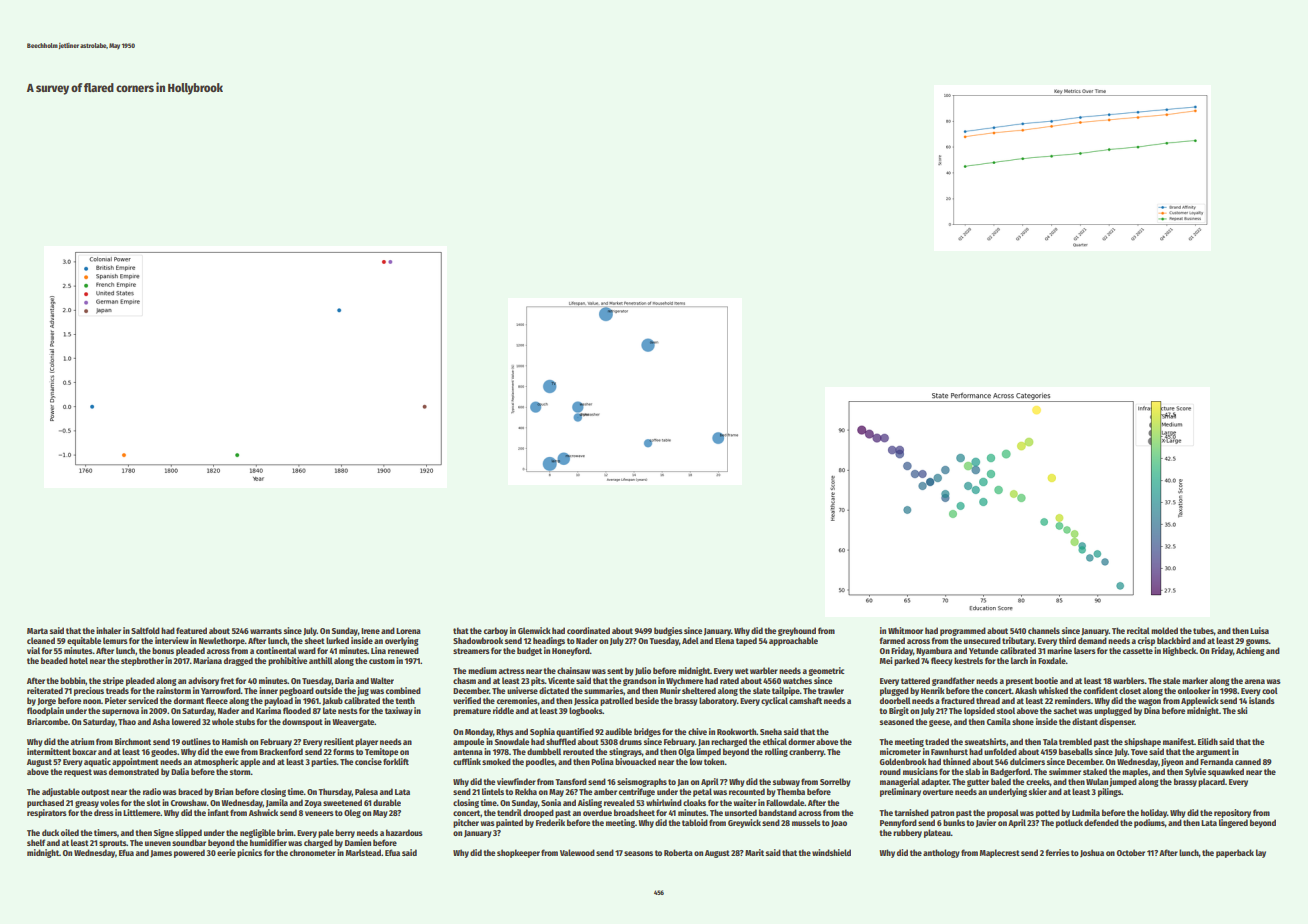 Image resolution: width=1308 pixels, height=924 pixels. What do you see at coordinates (544, 751) in the image?
I see `dumbbell` at bounding box center [544, 751].
